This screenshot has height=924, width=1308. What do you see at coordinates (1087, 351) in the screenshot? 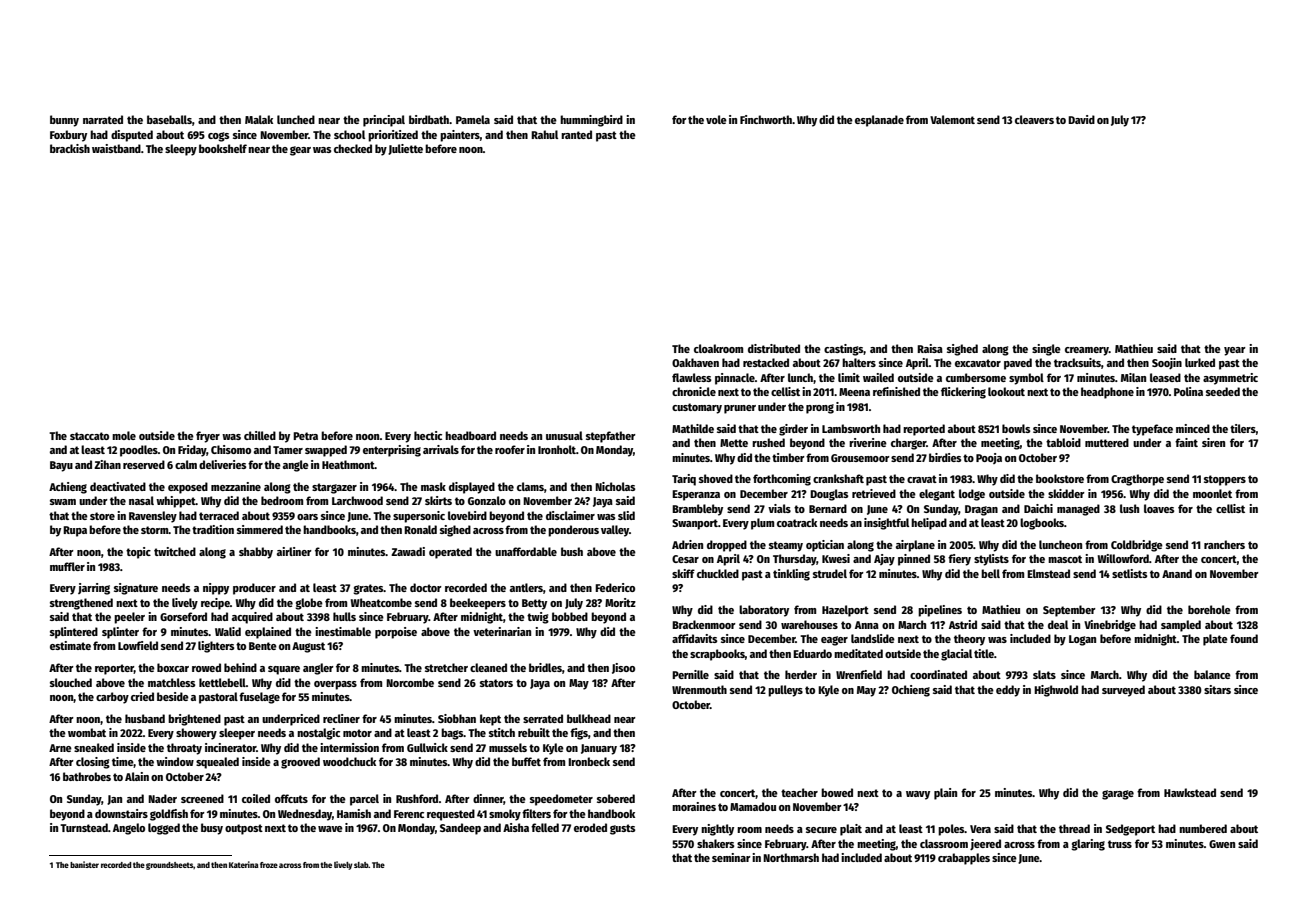
I see `creamery` at bounding box center [1087, 351].
